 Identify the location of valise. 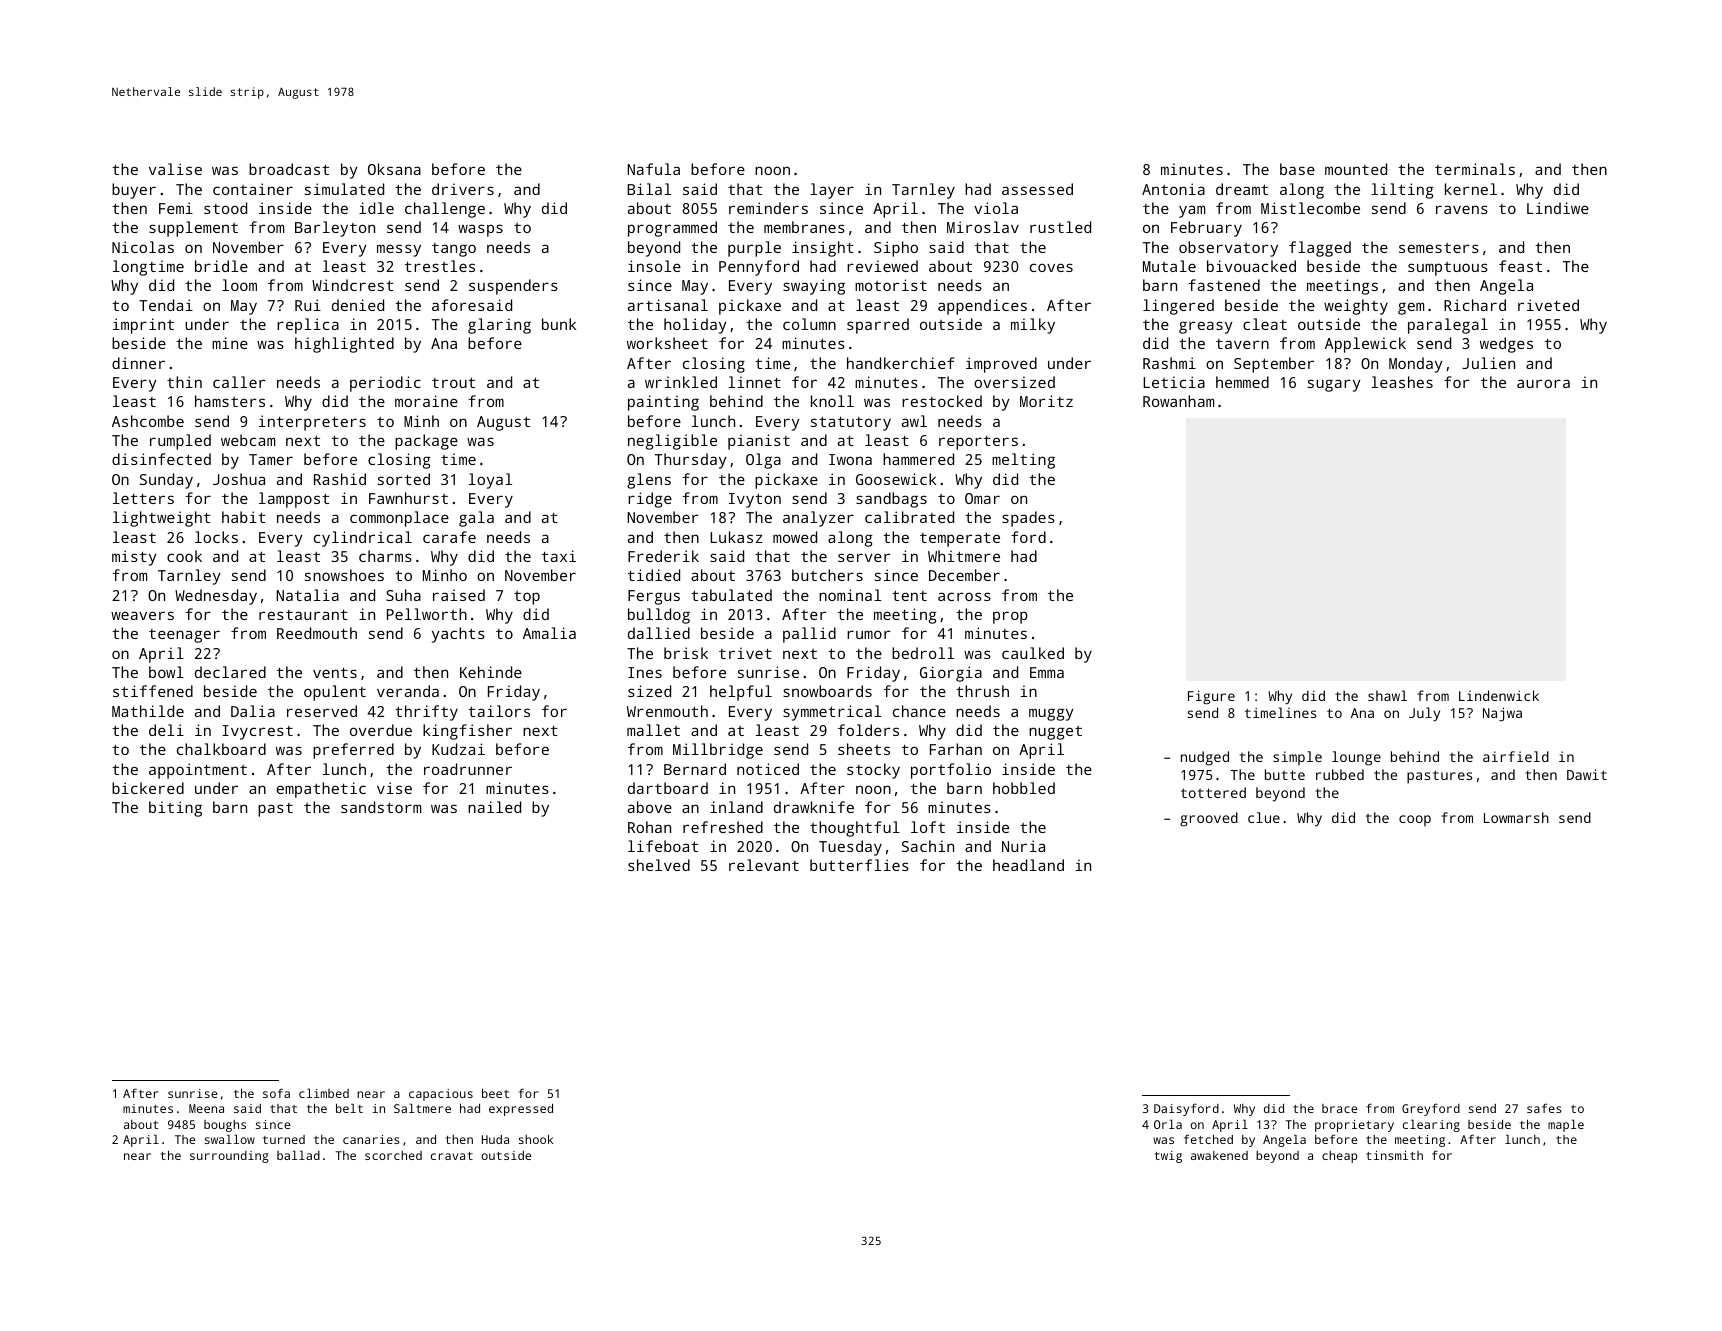
(175, 169).
